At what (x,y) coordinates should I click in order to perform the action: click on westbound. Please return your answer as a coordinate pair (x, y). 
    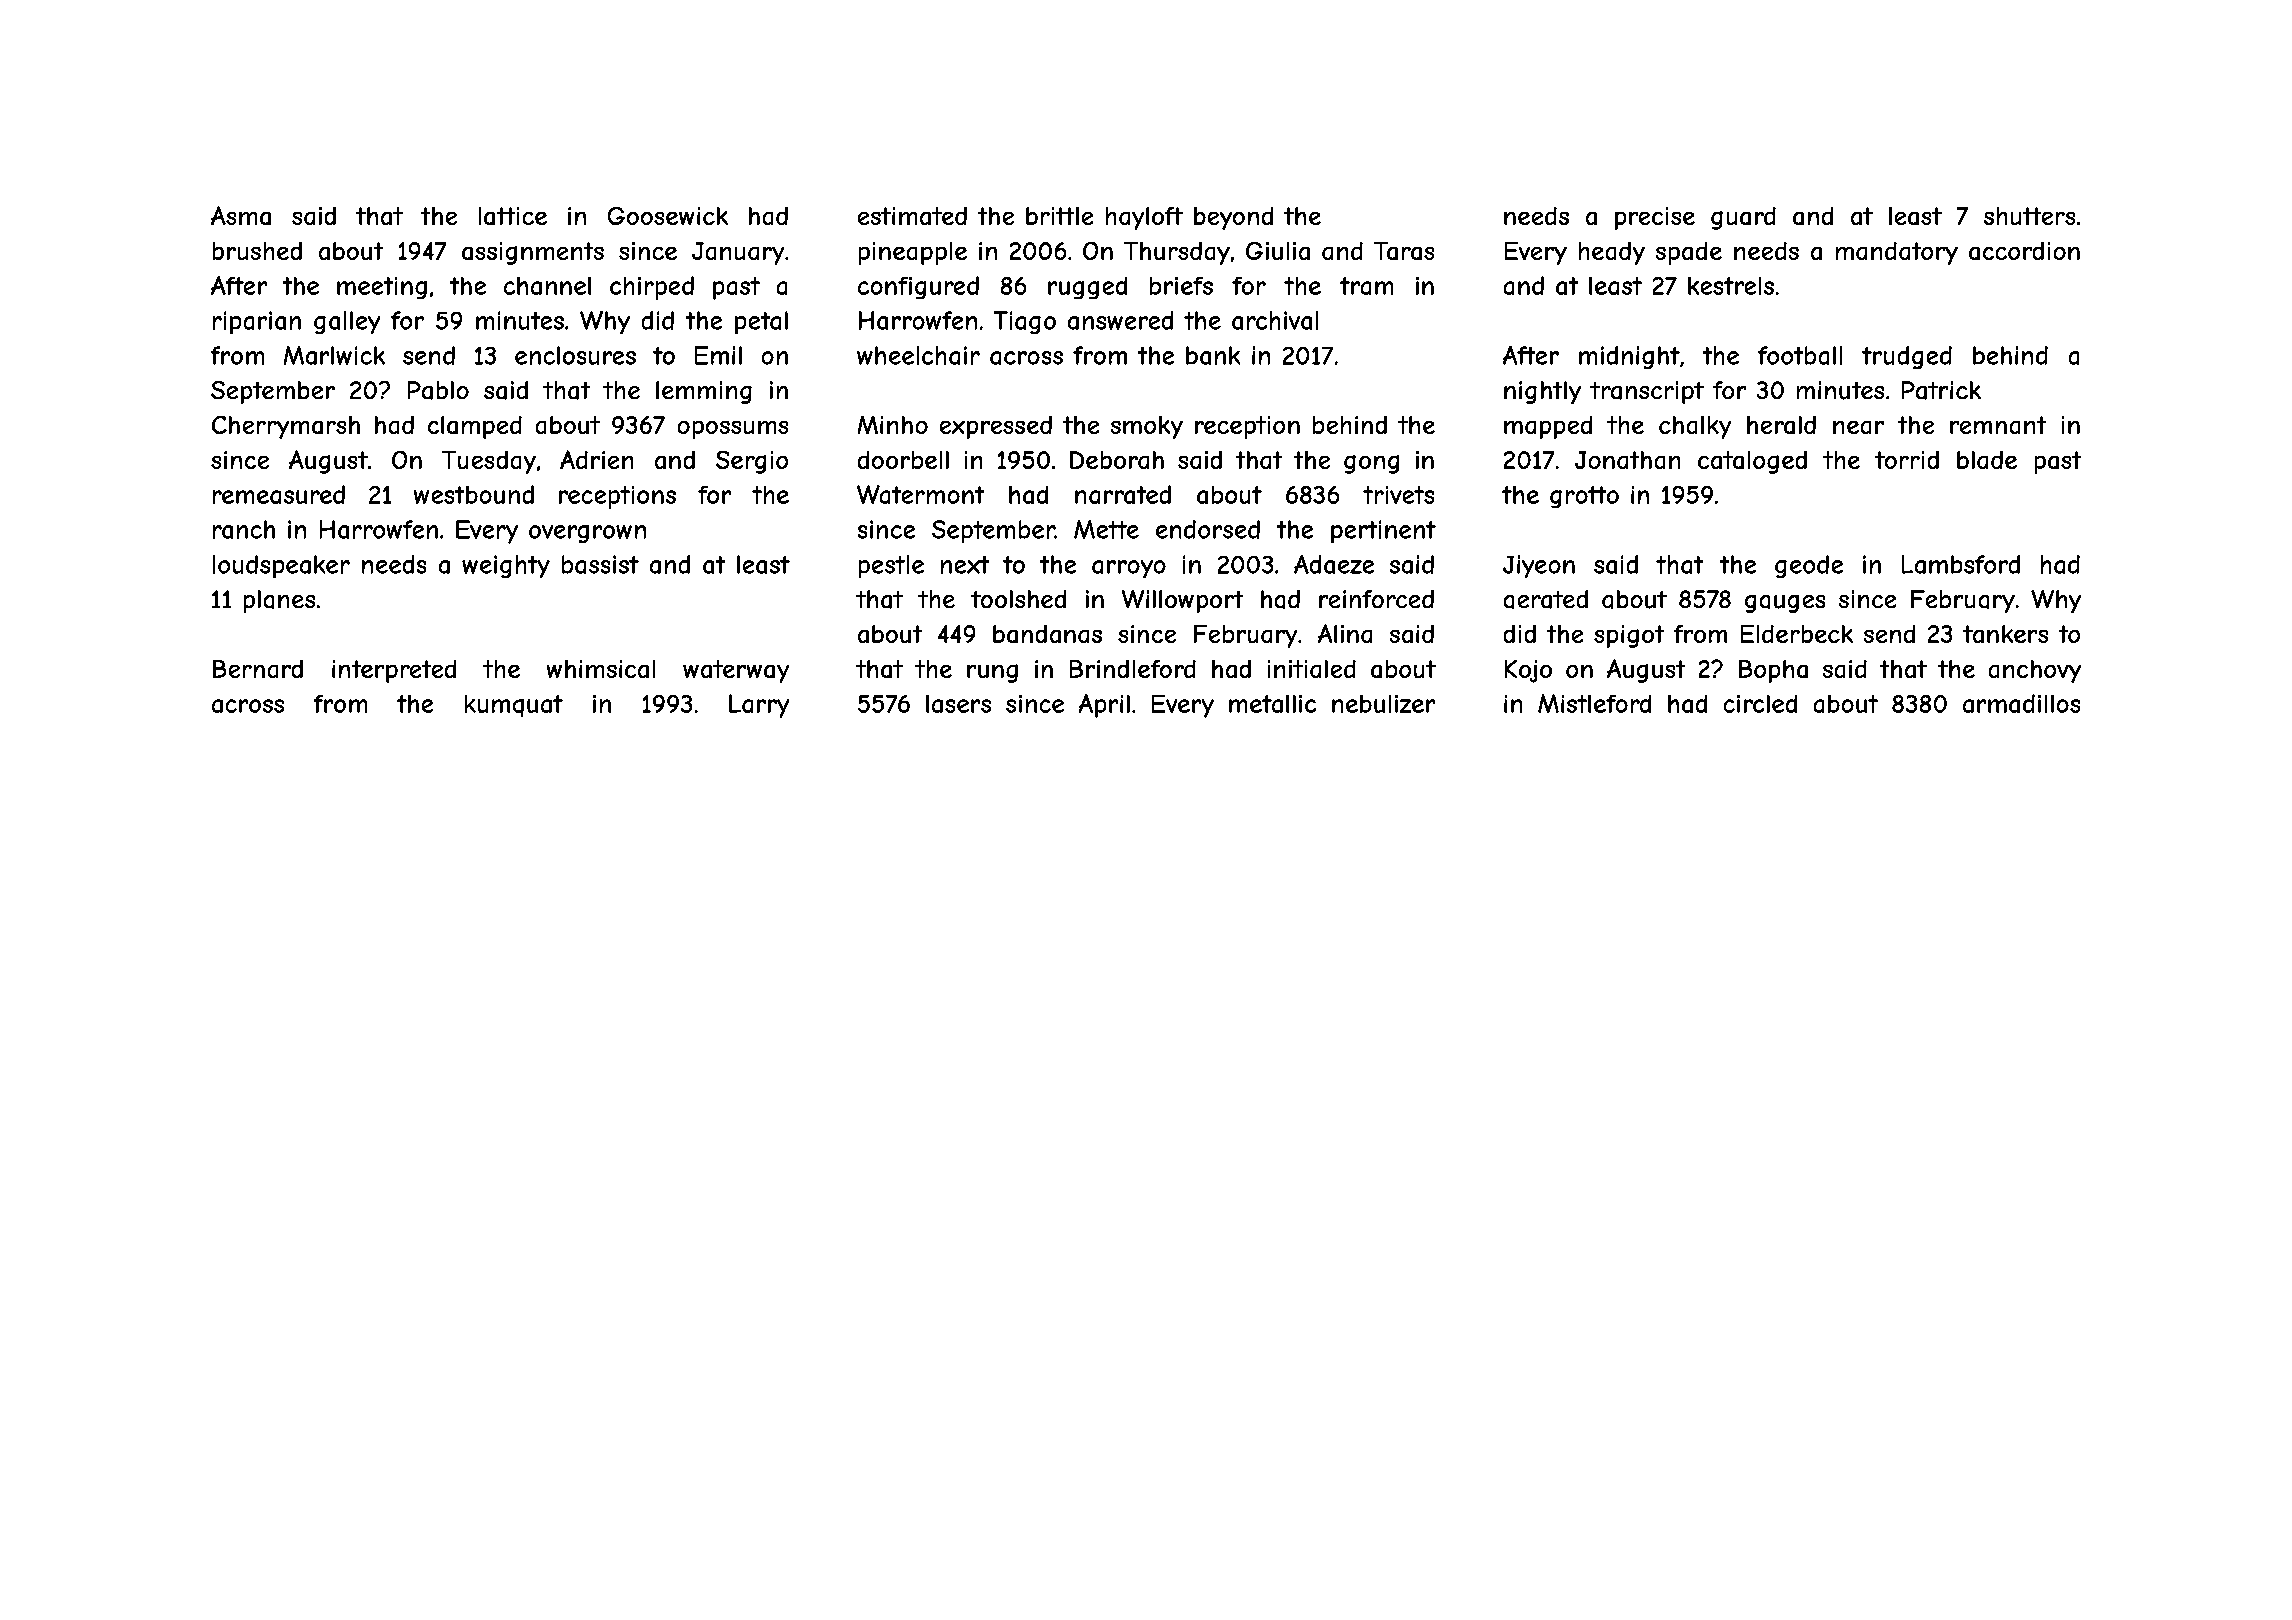
    Looking at the image, I should click on (474, 494).
